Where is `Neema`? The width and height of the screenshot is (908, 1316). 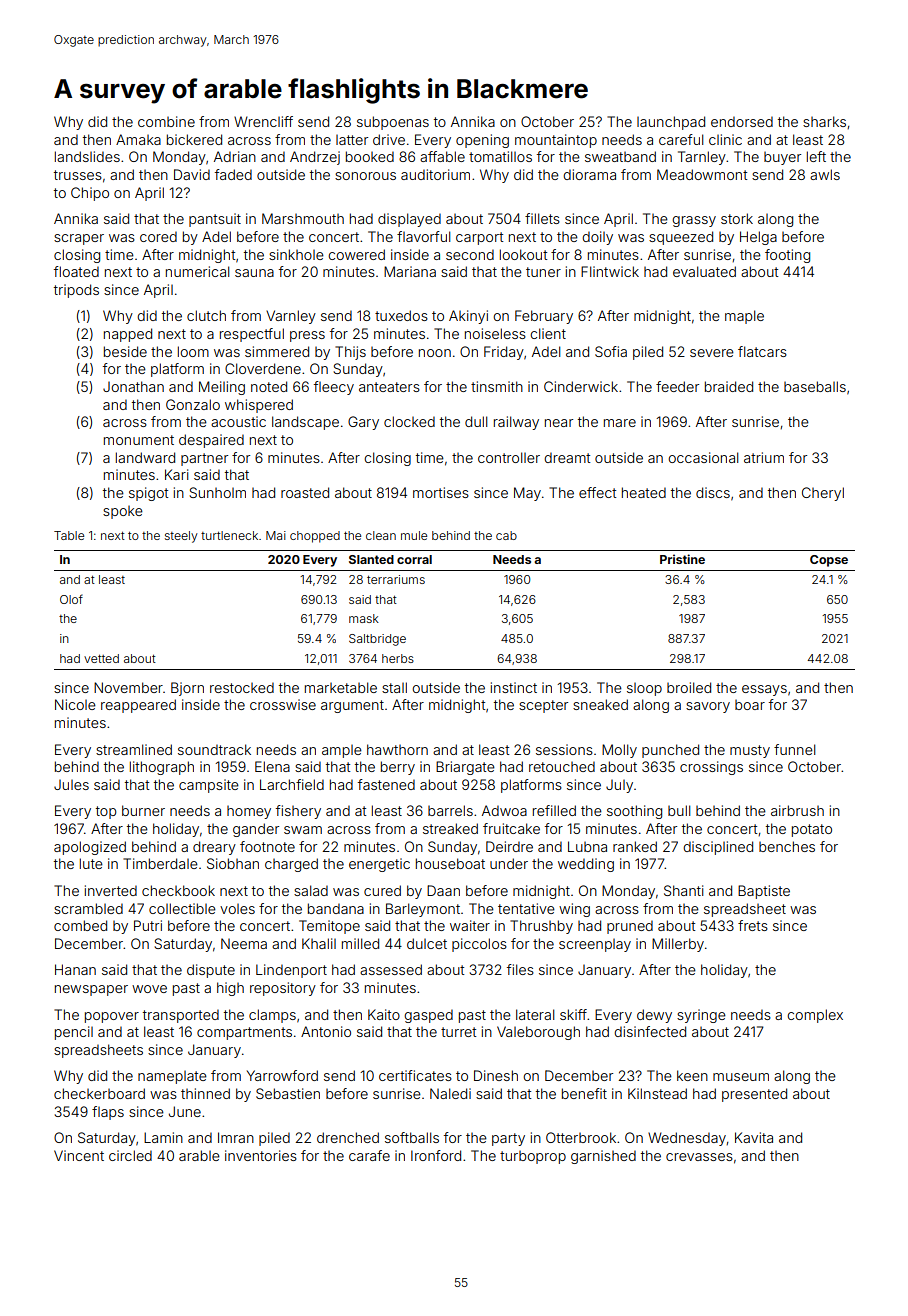
Neema is located at coordinates (244, 943).
